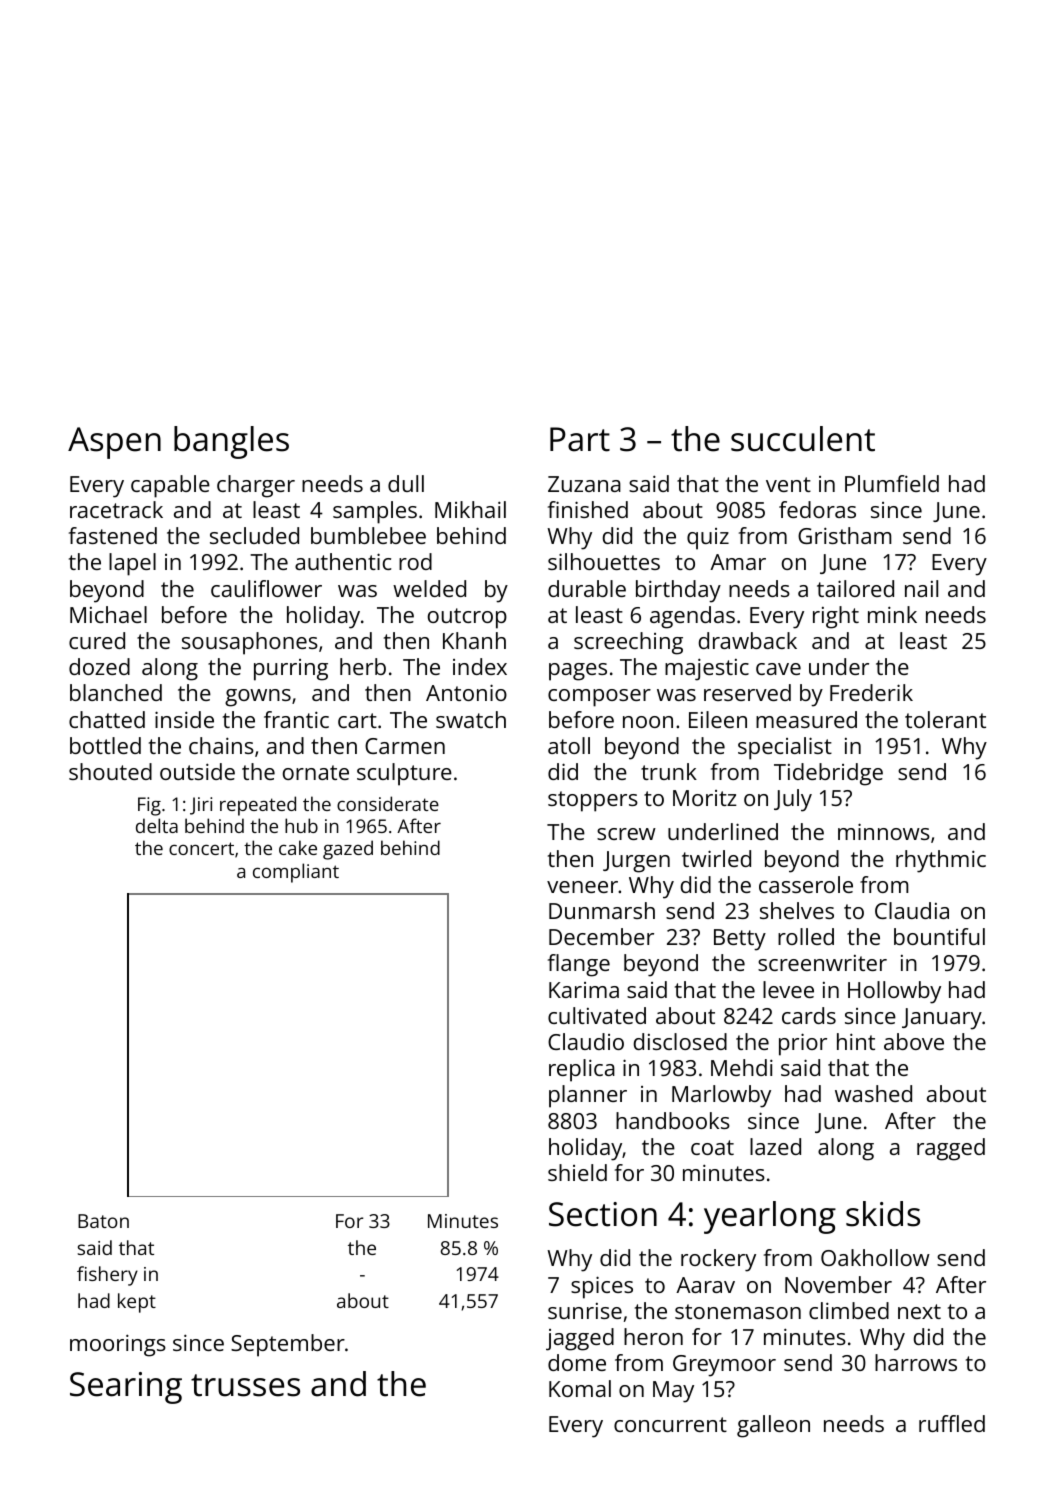 The height and width of the document is (1499, 1055). Describe the element at coordinates (406, 483) in the document. I see `dull` at that location.
